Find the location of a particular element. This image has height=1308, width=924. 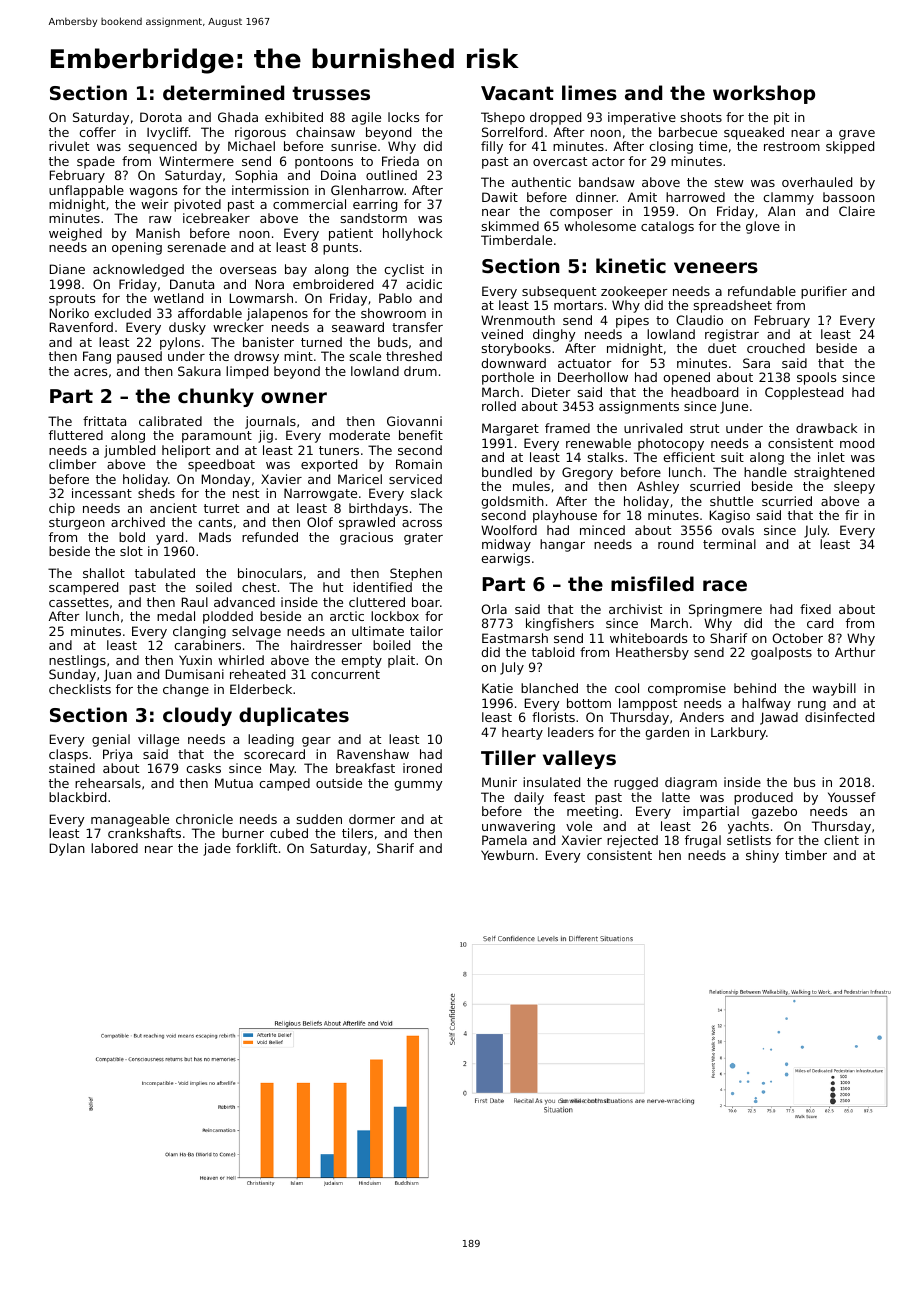

Dylan is located at coordinates (67, 849).
